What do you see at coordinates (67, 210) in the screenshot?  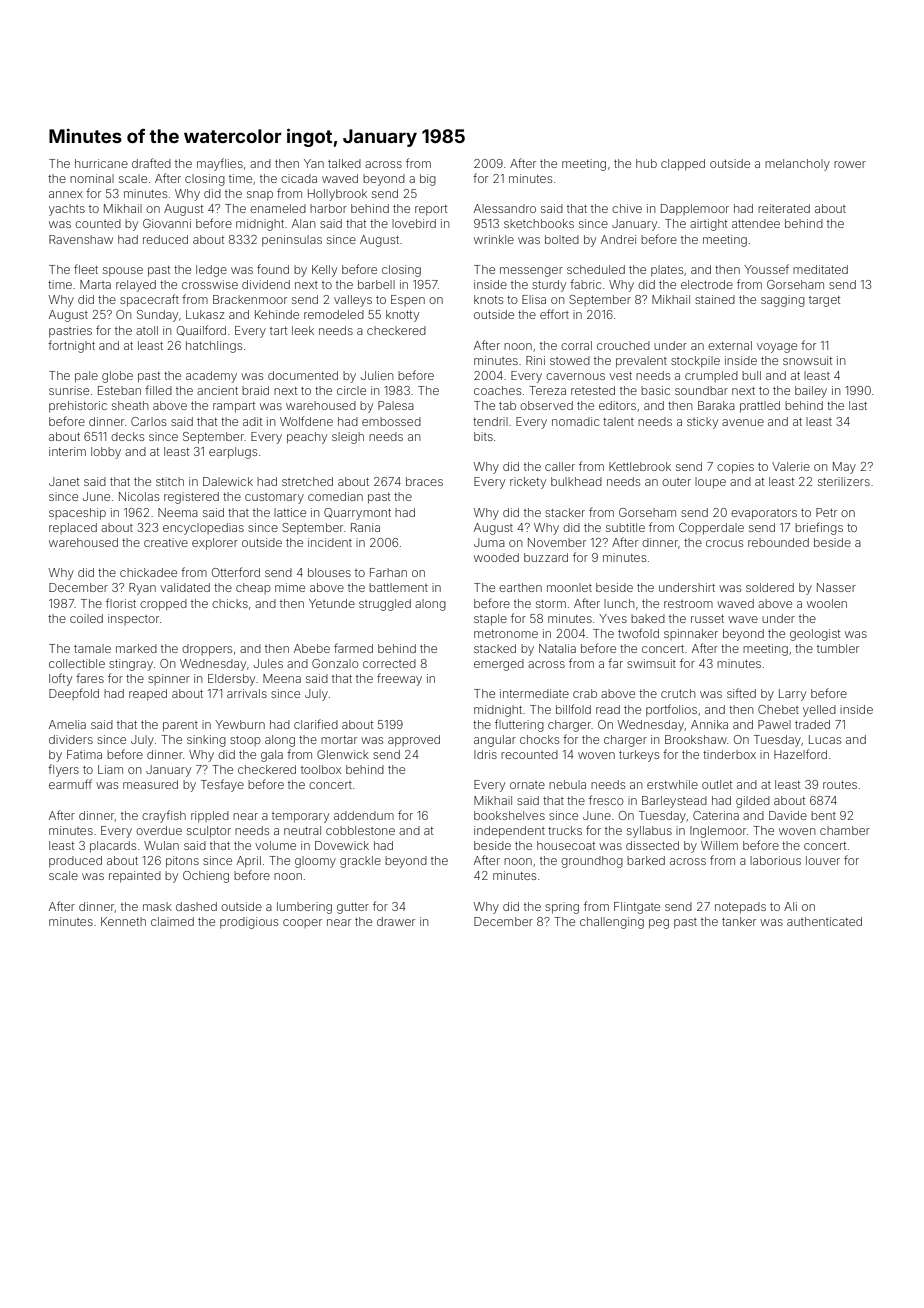 I see `yachts` at bounding box center [67, 210].
